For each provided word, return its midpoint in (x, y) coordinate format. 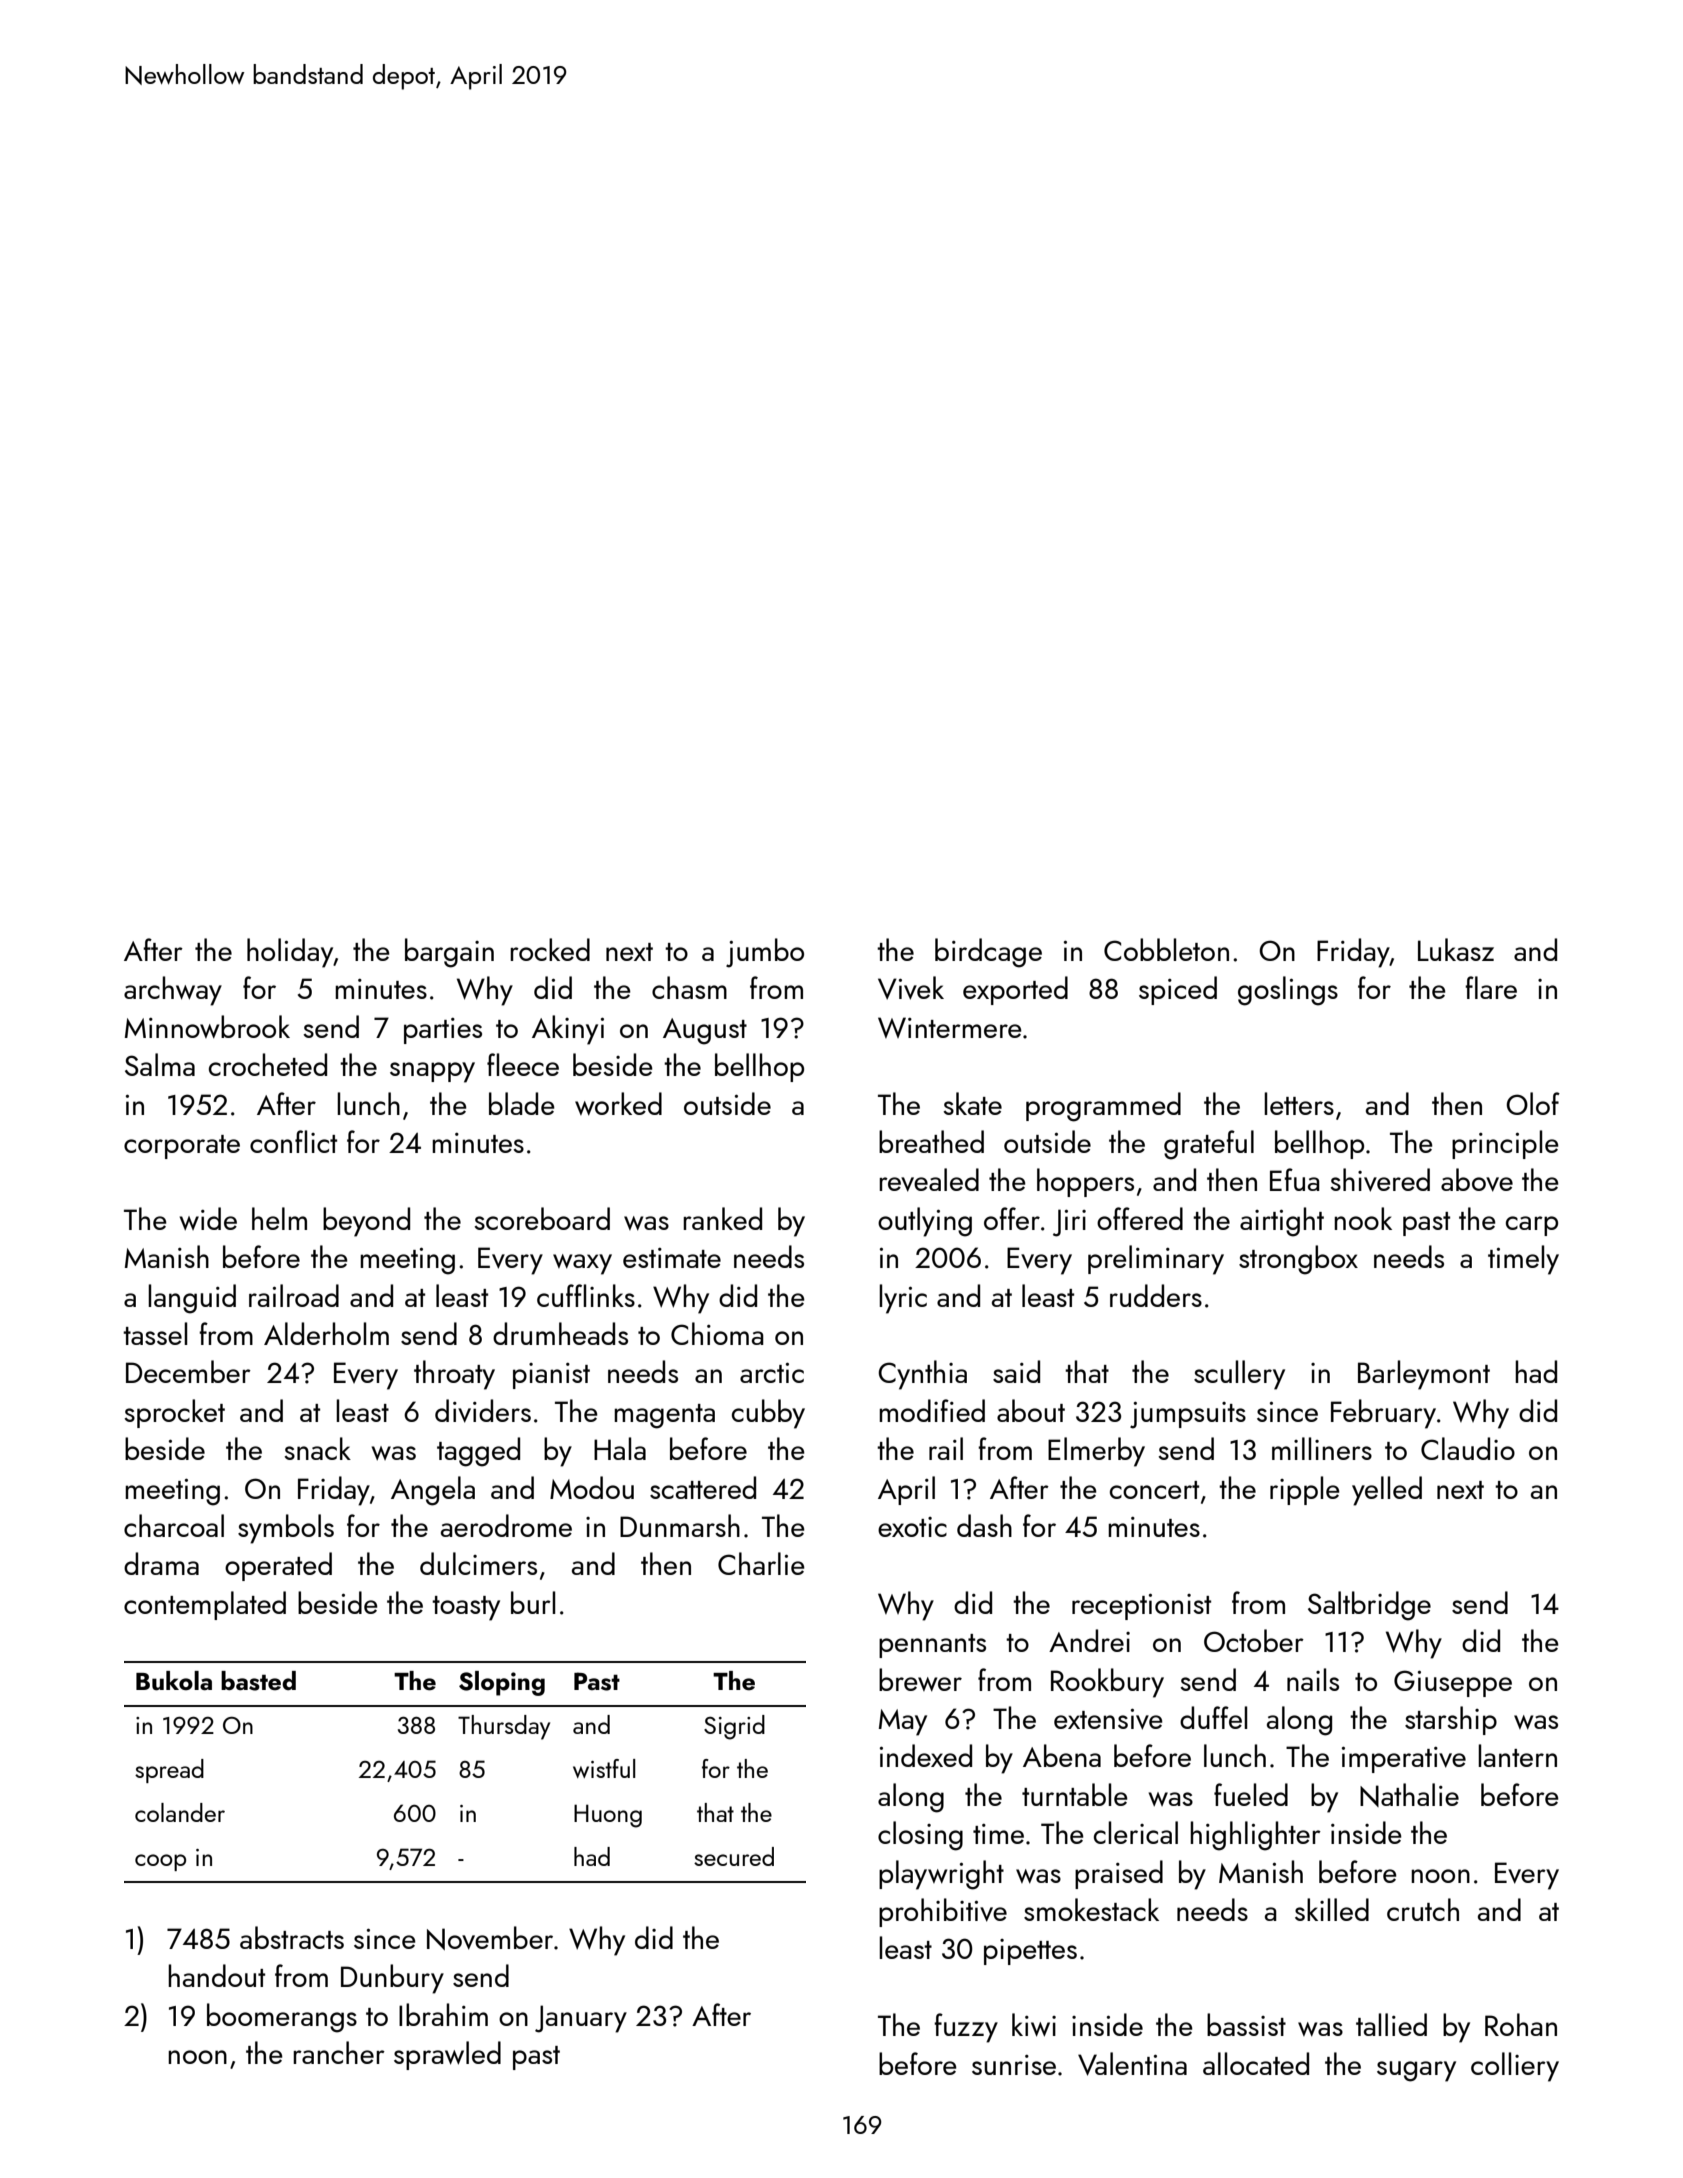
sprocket (174, 1413)
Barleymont (1424, 1375)
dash (984, 1525)
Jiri (1069, 1223)
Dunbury (392, 1979)
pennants (932, 1646)
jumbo (765, 953)
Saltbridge (1369, 1606)
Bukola (174, 1681)
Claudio (1468, 1448)
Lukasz (1456, 949)
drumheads (560, 1333)
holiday (290, 953)
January (581, 2019)
